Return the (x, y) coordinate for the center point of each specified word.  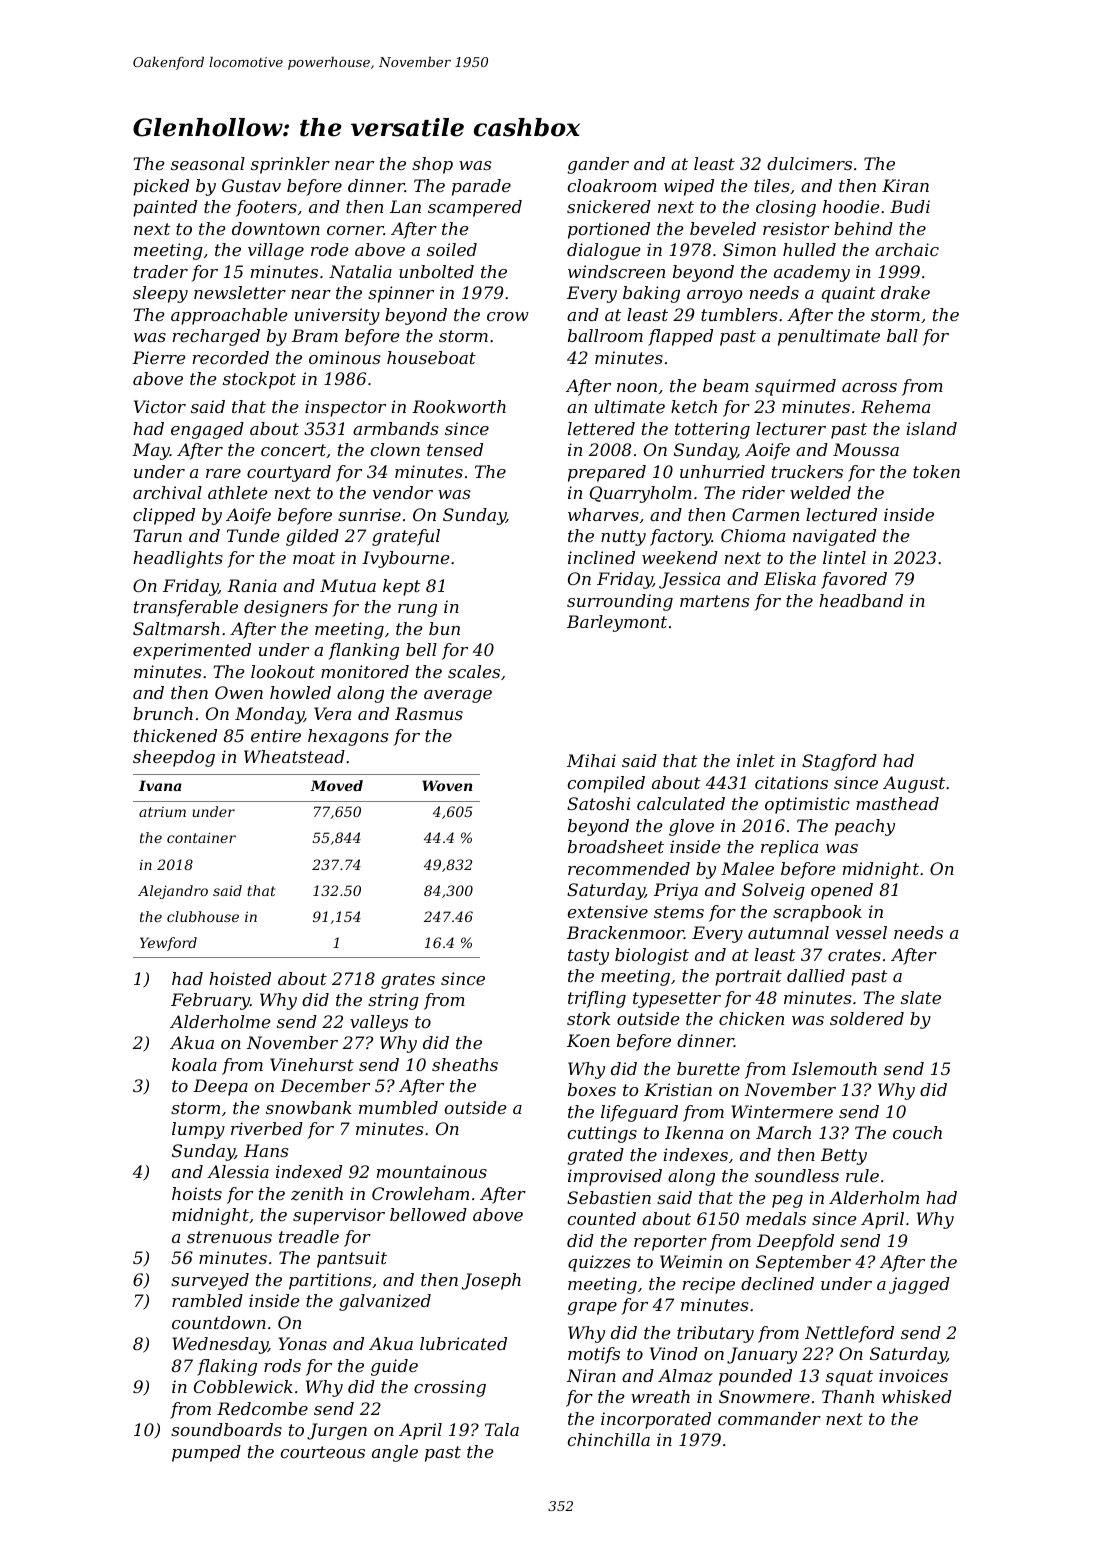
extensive (608, 911)
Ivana (160, 785)
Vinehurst (312, 1064)
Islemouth (834, 1068)
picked (161, 187)
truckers (807, 471)
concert (293, 450)
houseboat (431, 357)
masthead (897, 803)
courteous (323, 1452)
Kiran (905, 185)
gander (598, 165)
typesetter (677, 1000)
